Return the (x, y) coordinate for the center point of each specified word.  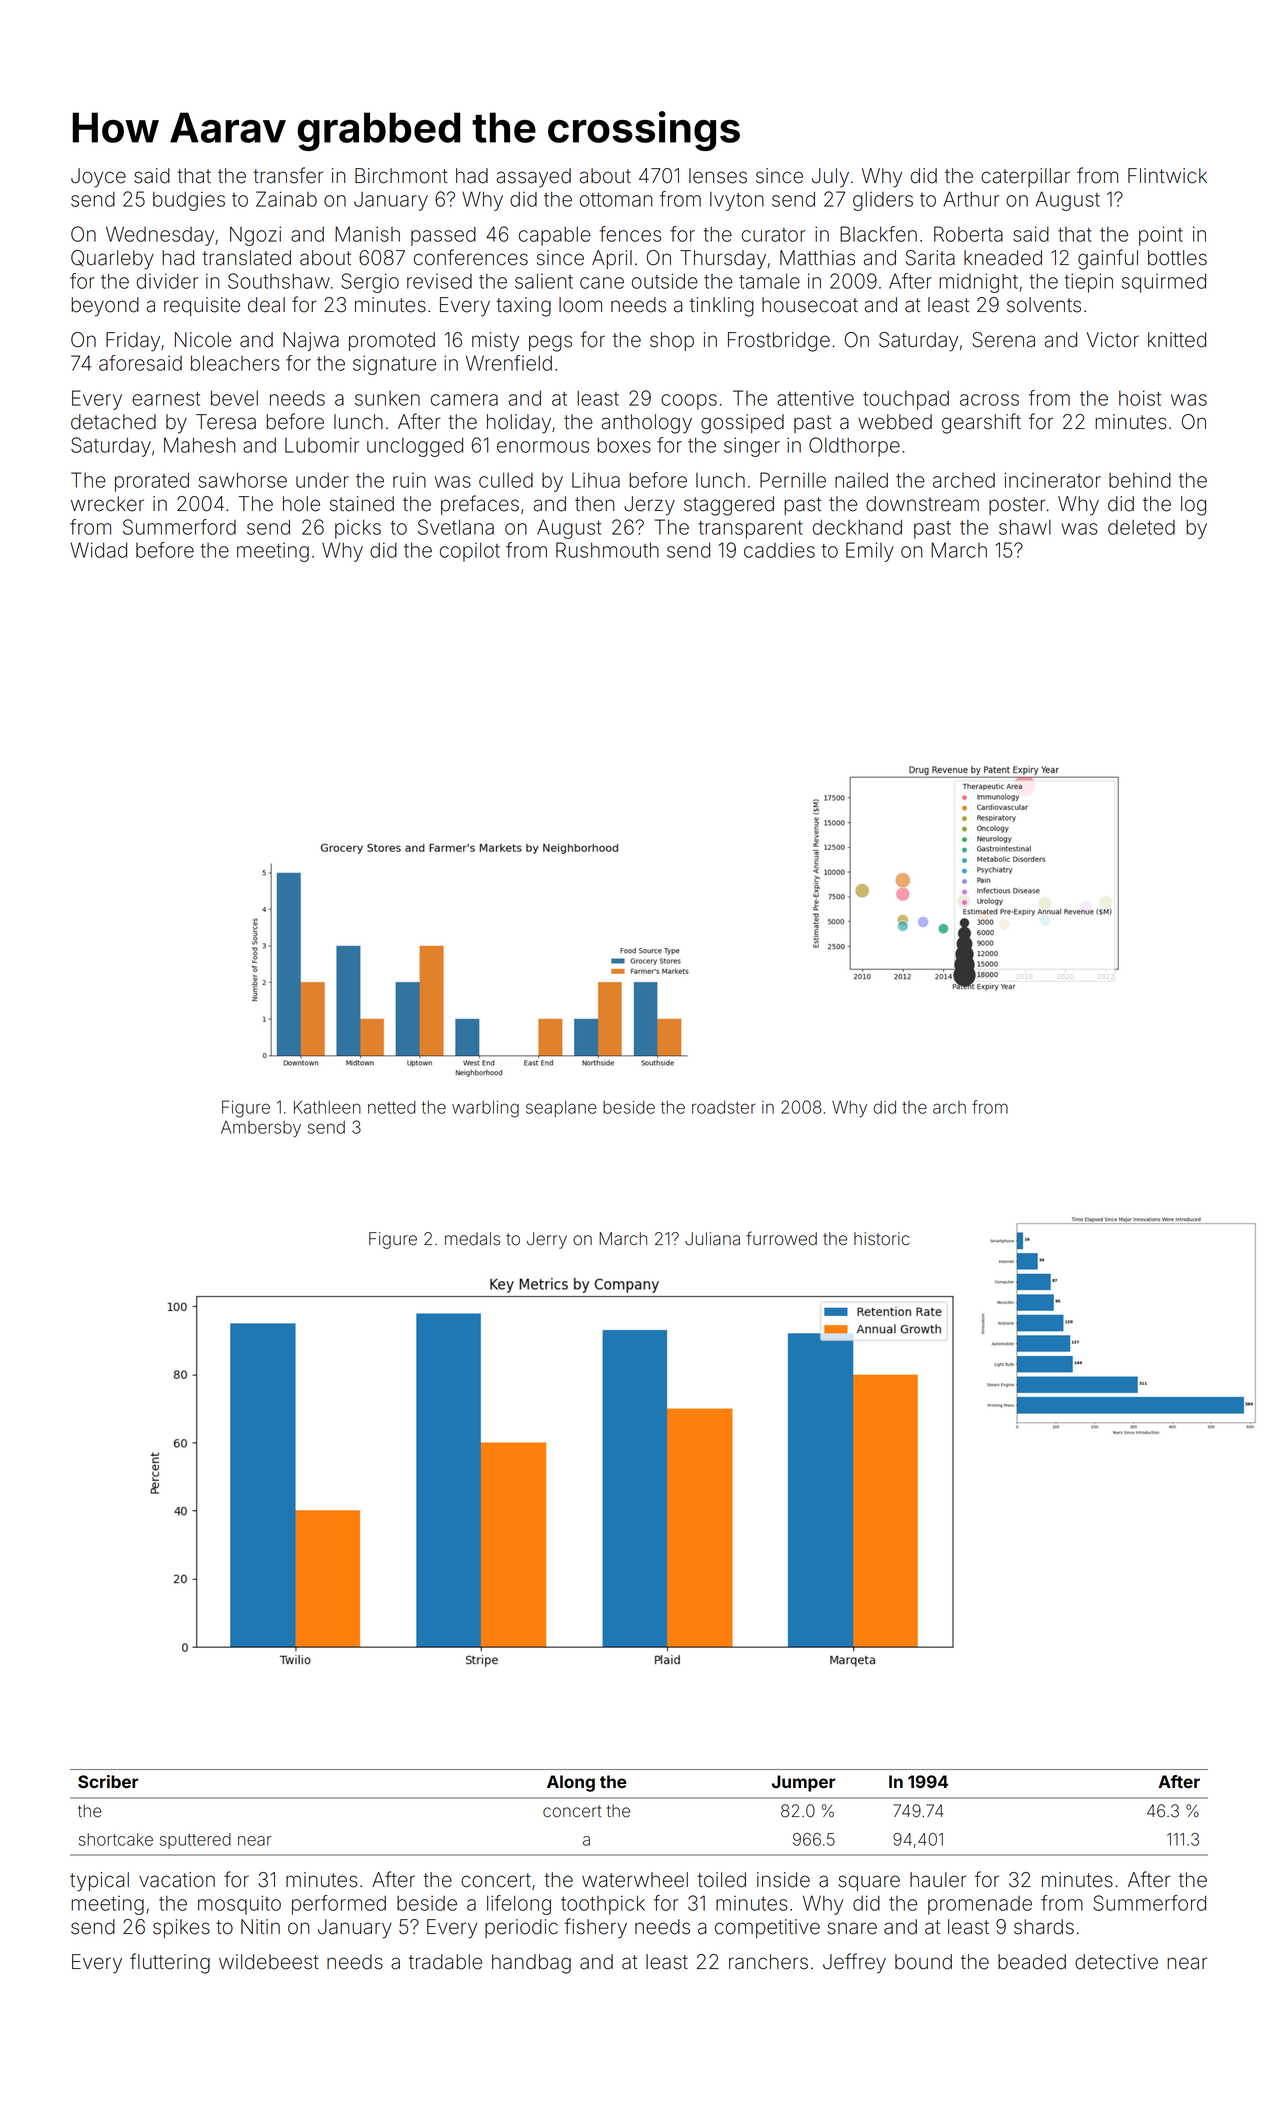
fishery (595, 1928)
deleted (1141, 527)
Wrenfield (509, 363)
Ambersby (261, 1129)
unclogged (415, 447)
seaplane (561, 1109)
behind (1140, 480)
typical (99, 1882)
